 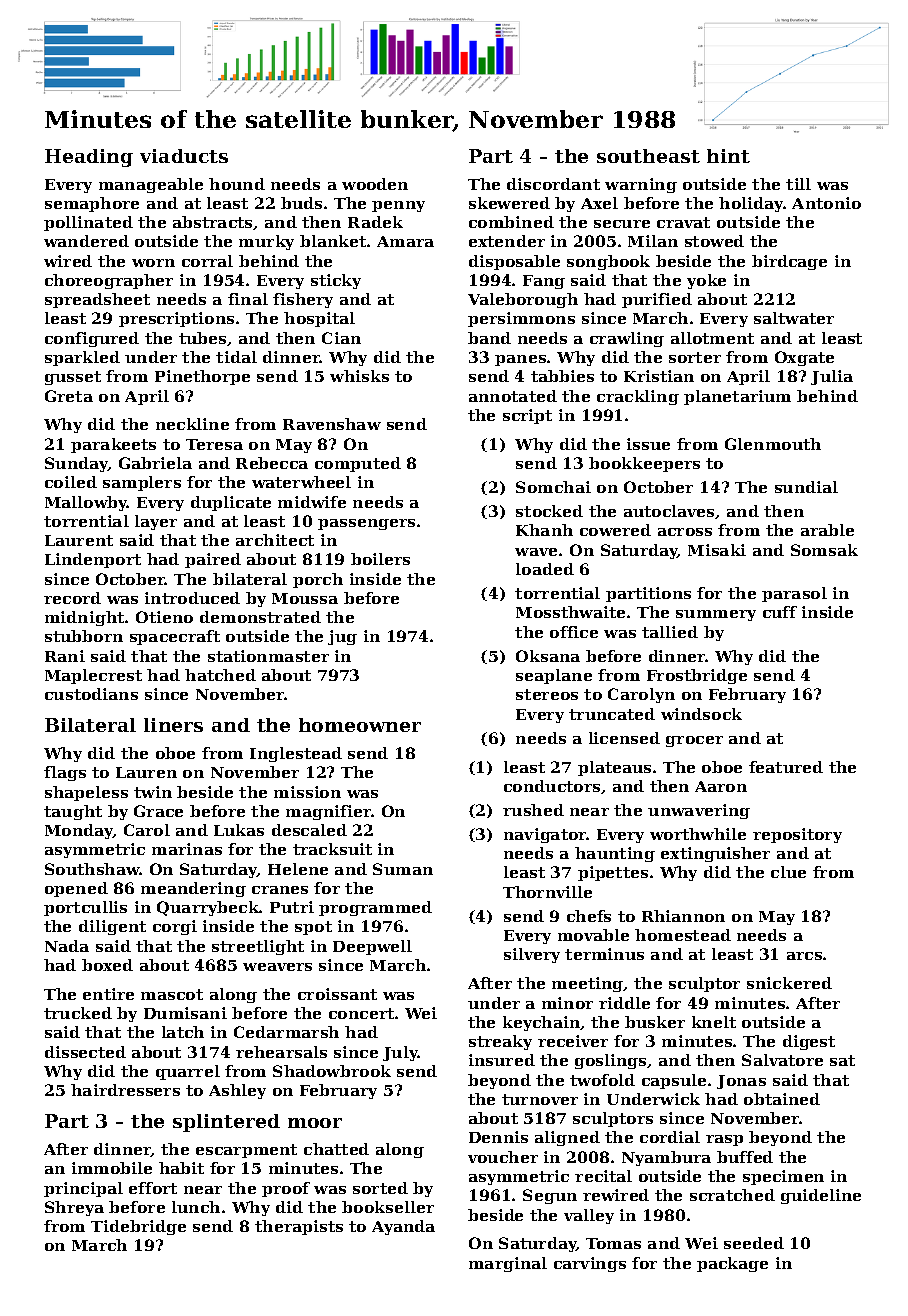 I want to click on hint, so click(x=728, y=156).
